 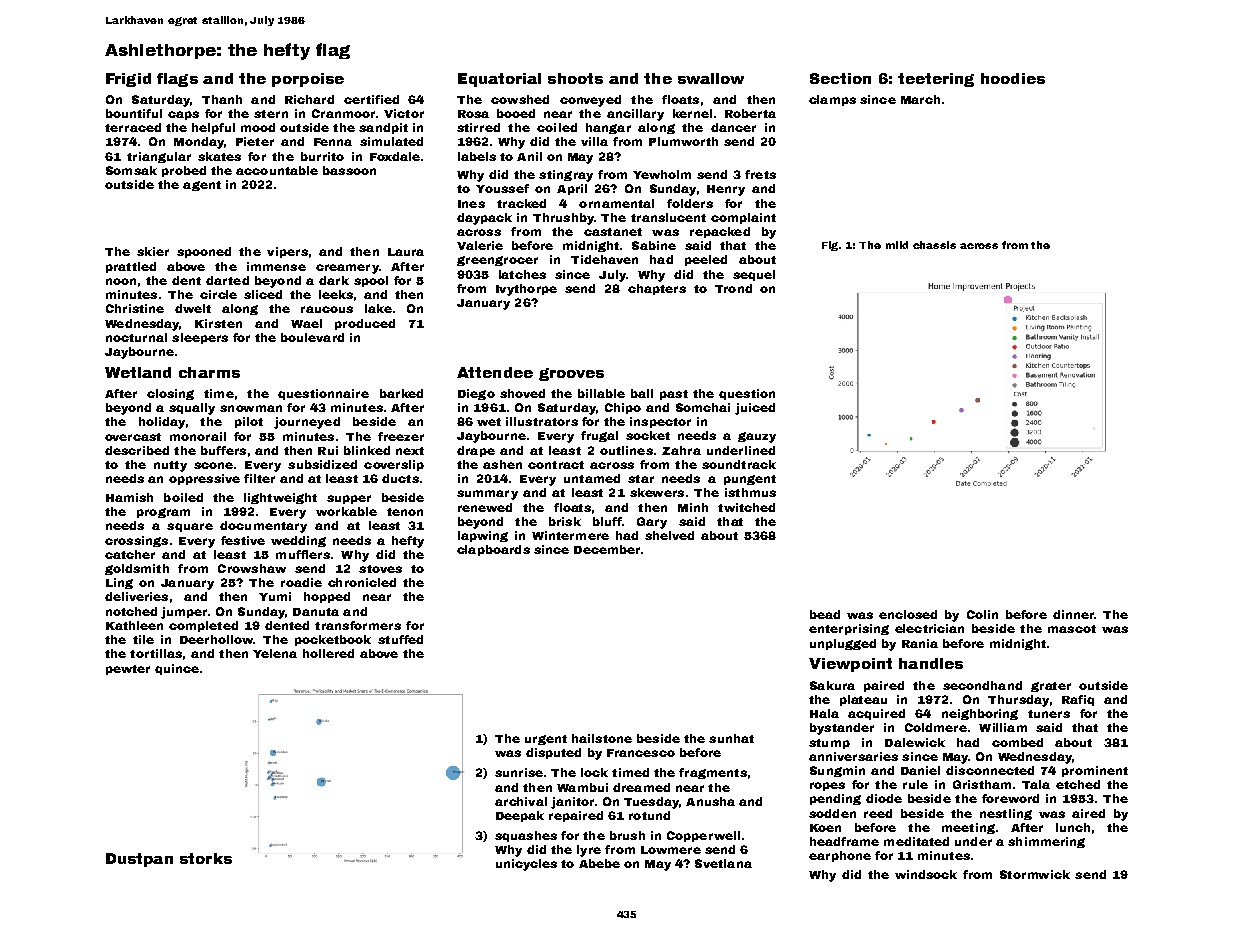 I want to click on ornamental, so click(x=616, y=203).
